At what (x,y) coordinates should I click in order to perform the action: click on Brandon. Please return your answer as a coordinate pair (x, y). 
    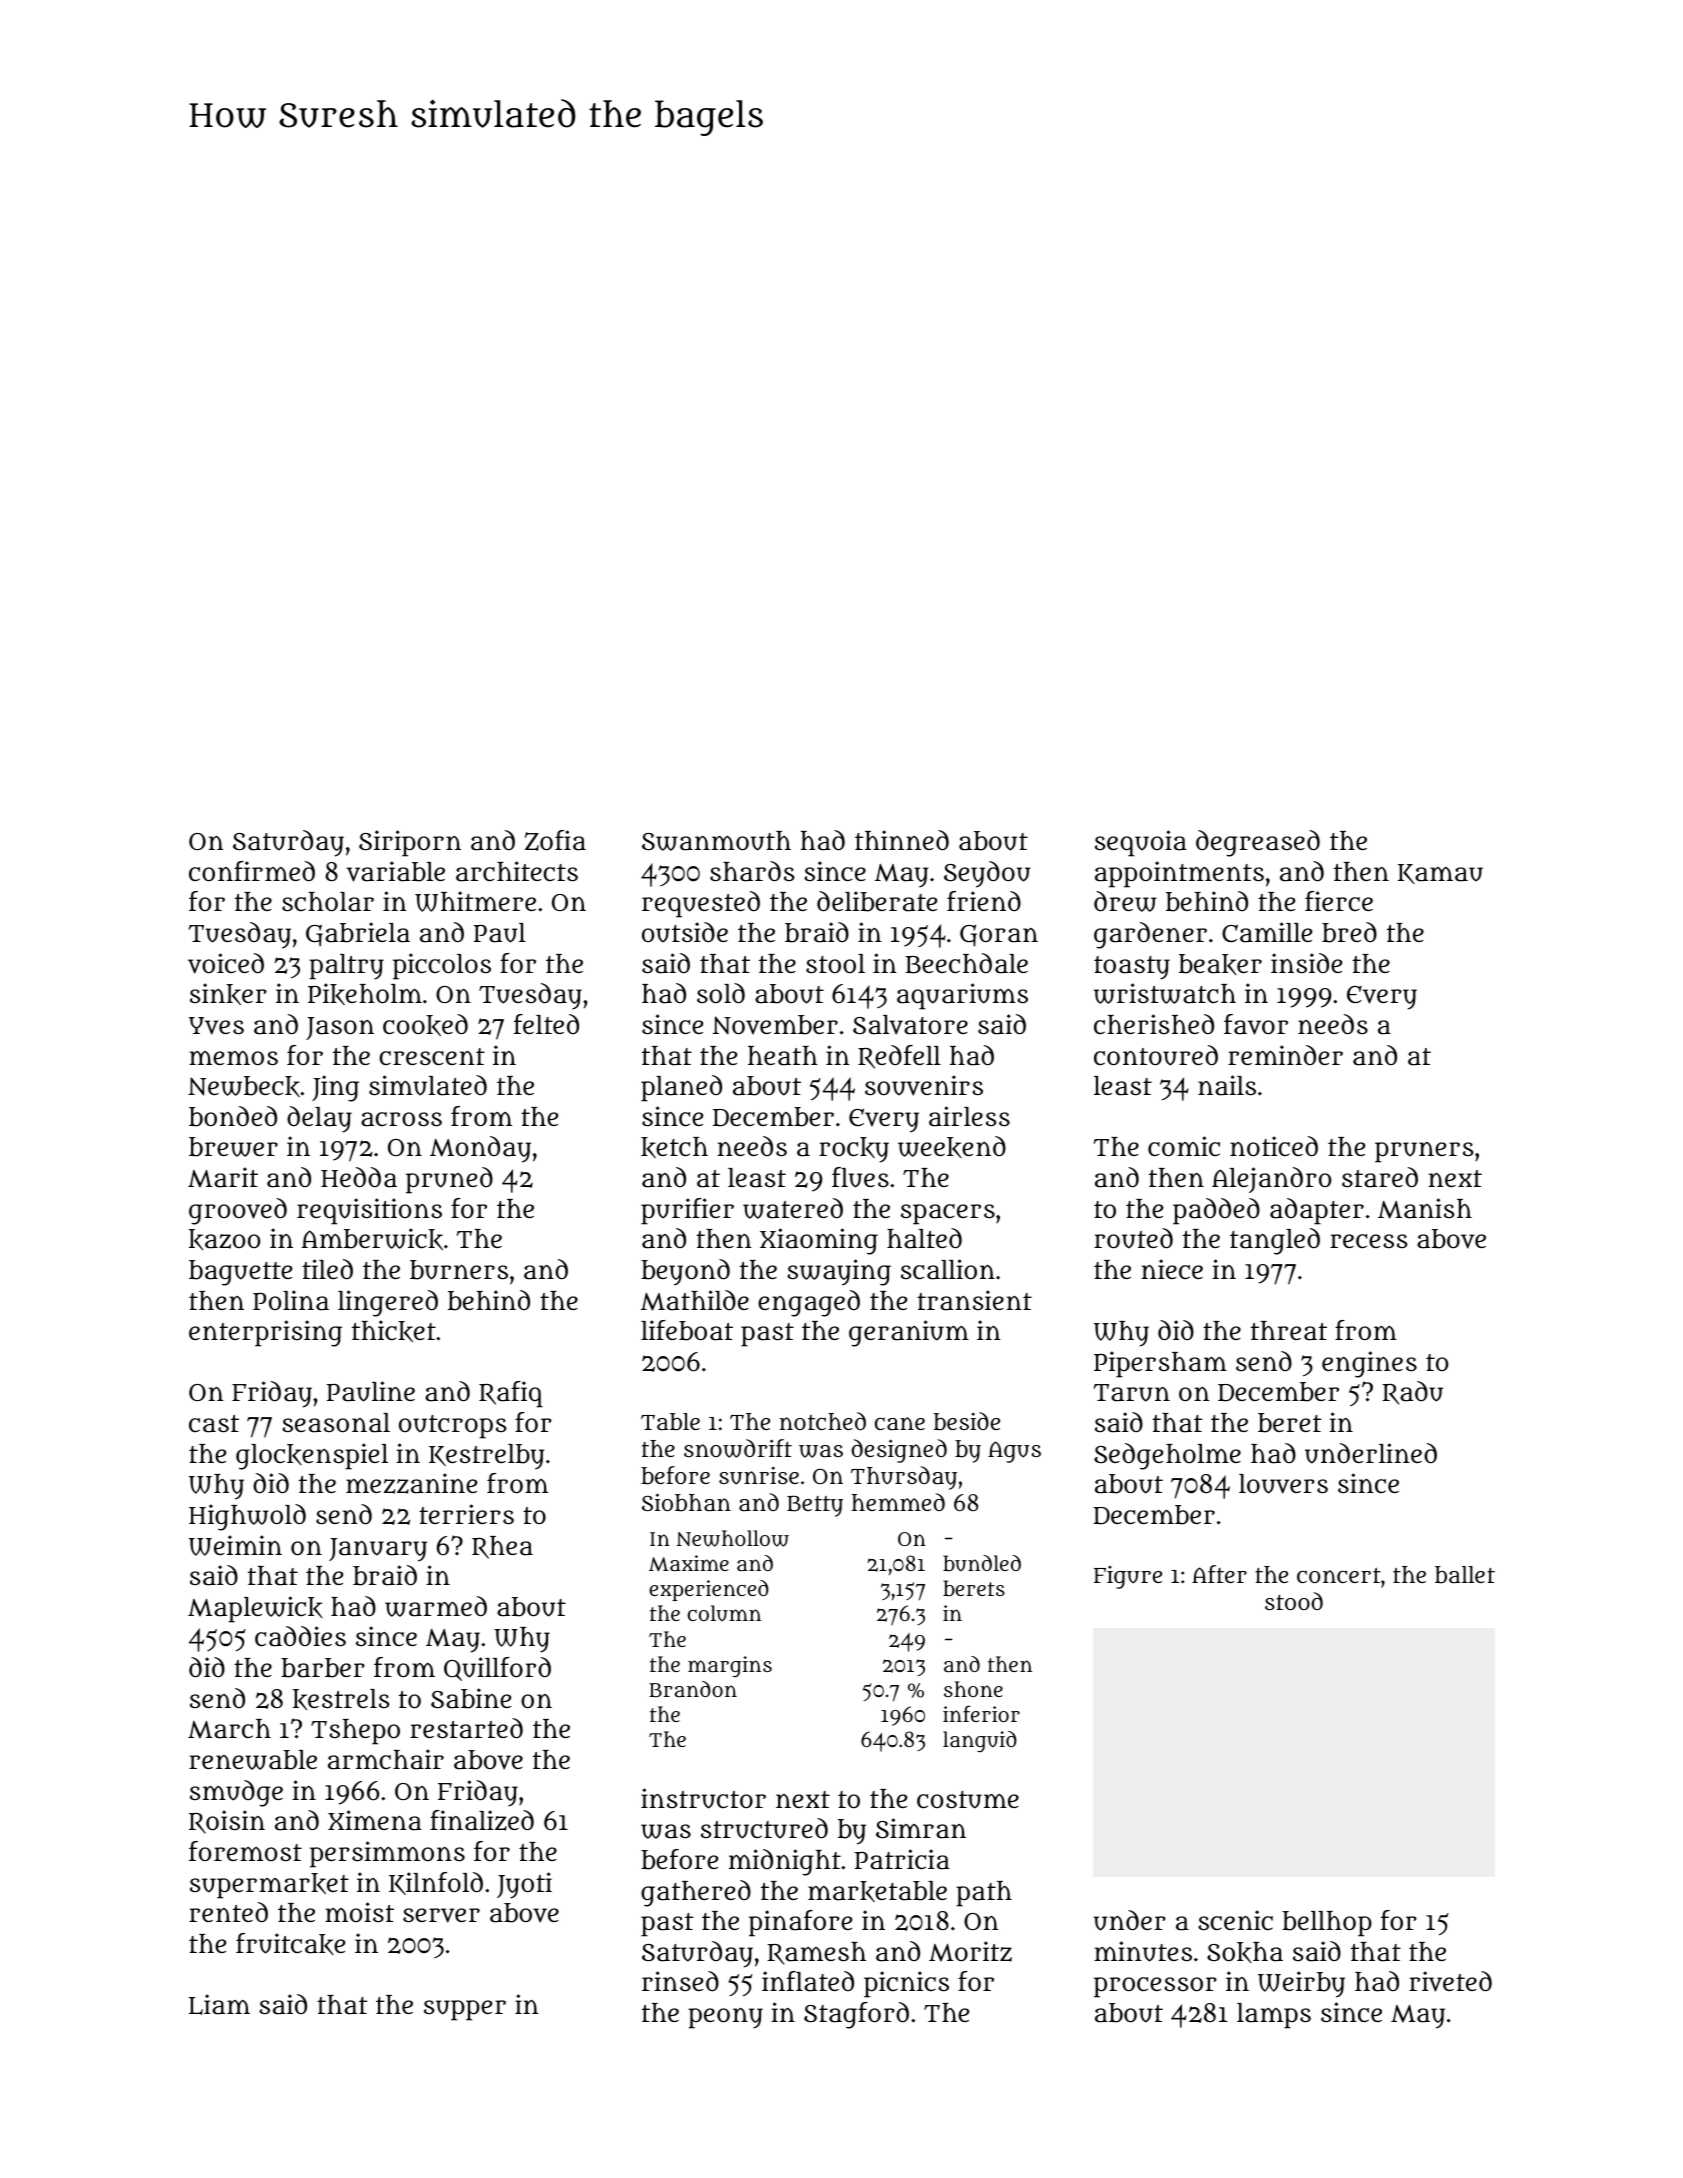
    Looking at the image, I should click on (693, 1689).
